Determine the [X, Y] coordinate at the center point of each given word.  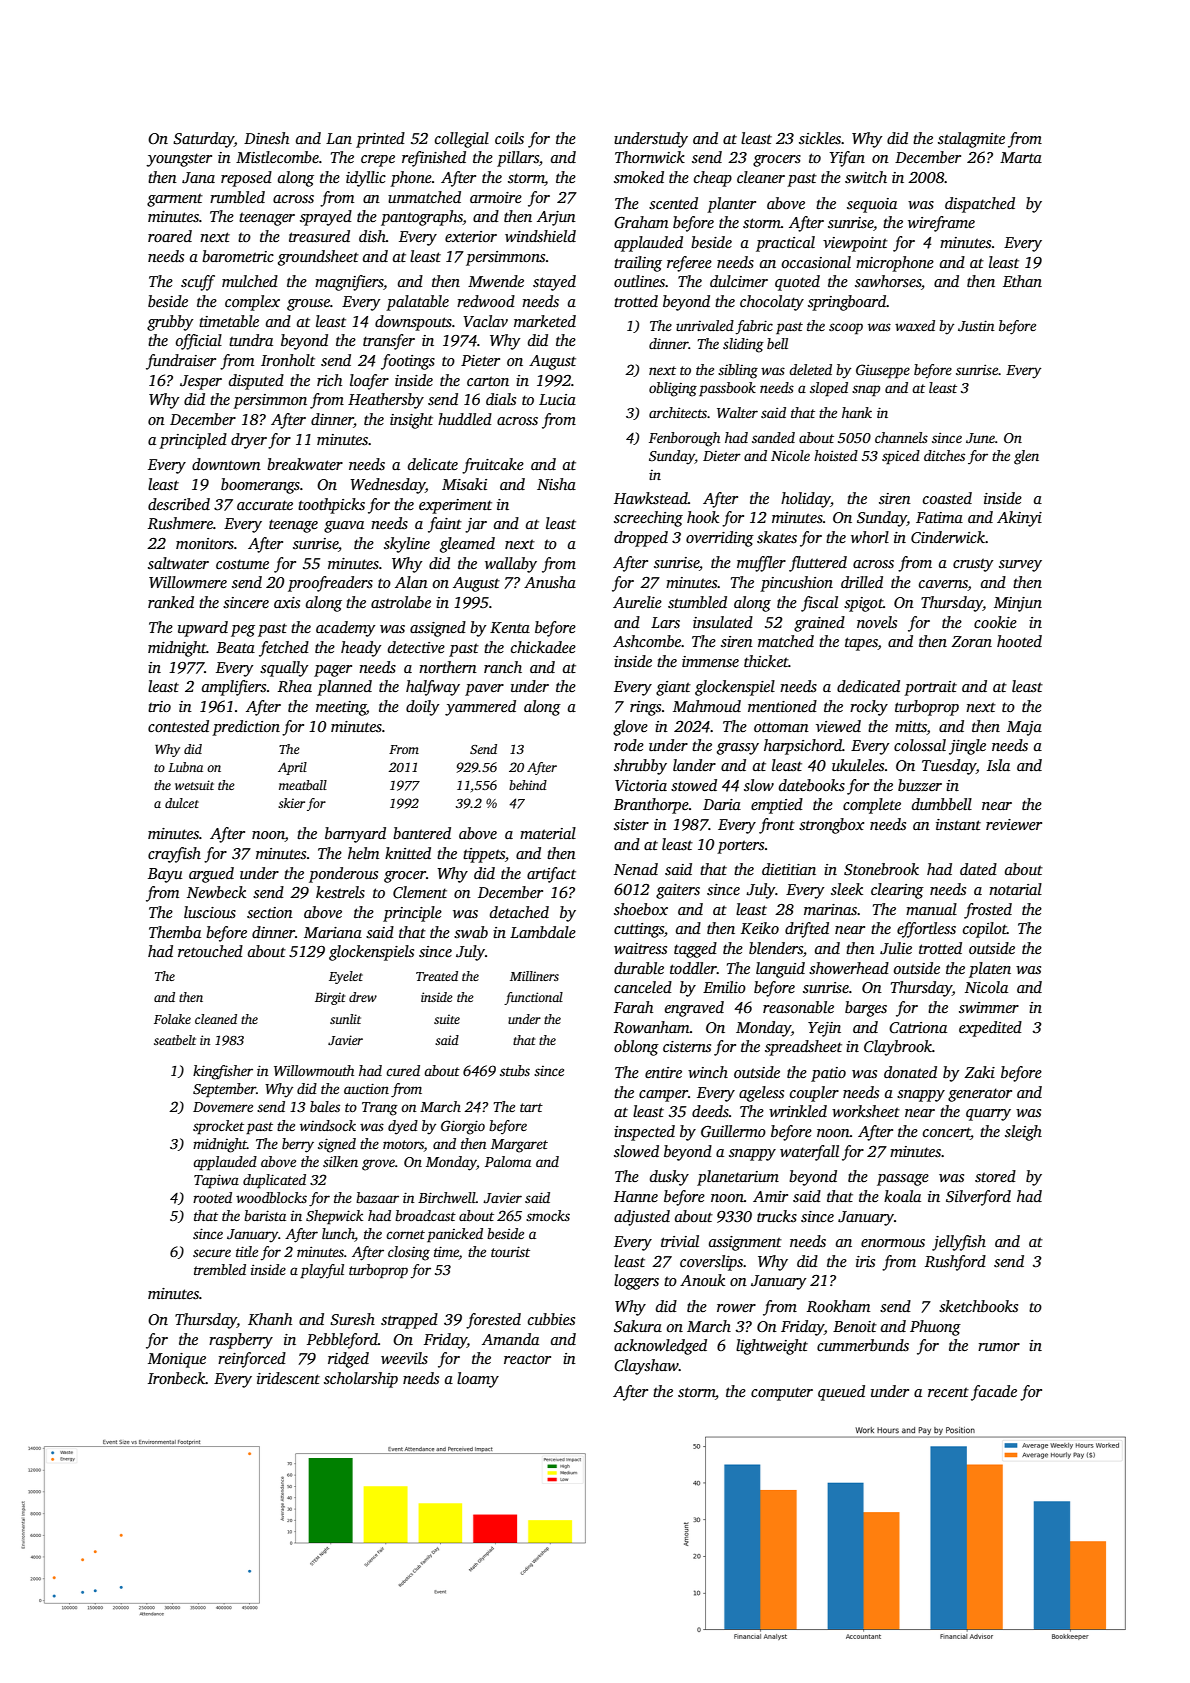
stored [995, 1176]
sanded [773, 437]
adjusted [642, 1218]
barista [265, 1215]
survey [1020, 566]
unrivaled [705, 325]
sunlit [345, 1019]
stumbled [697, 602]
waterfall [809, 1153]
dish [372, 236]
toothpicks [331, 506]
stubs [515, 1070]
